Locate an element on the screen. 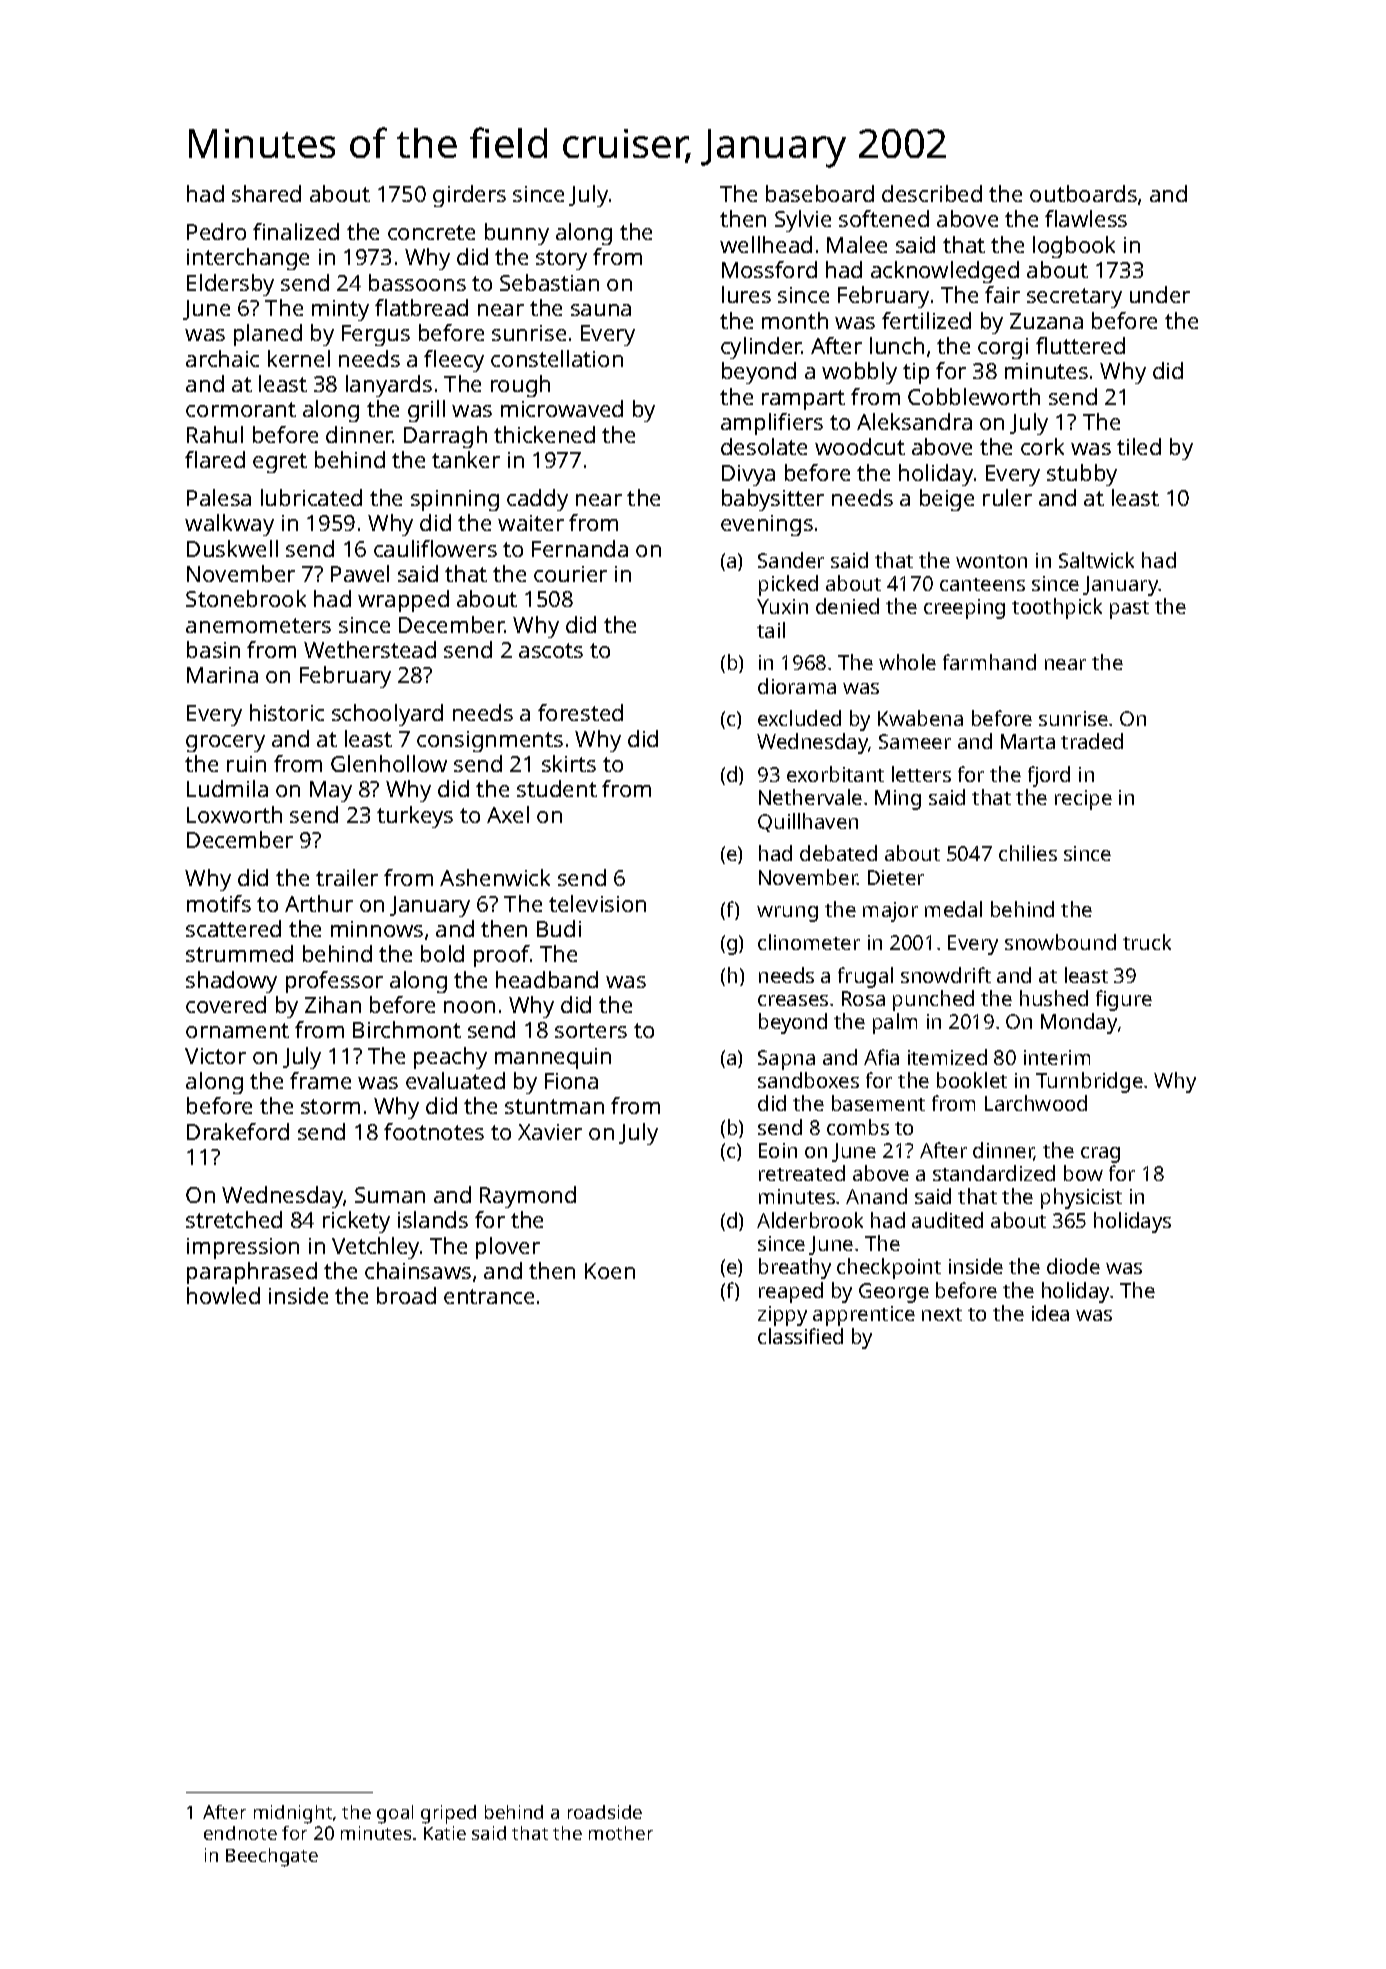 This screenshot has width=1386, height=1969. roadside is located at coordinates (605, 1812).
